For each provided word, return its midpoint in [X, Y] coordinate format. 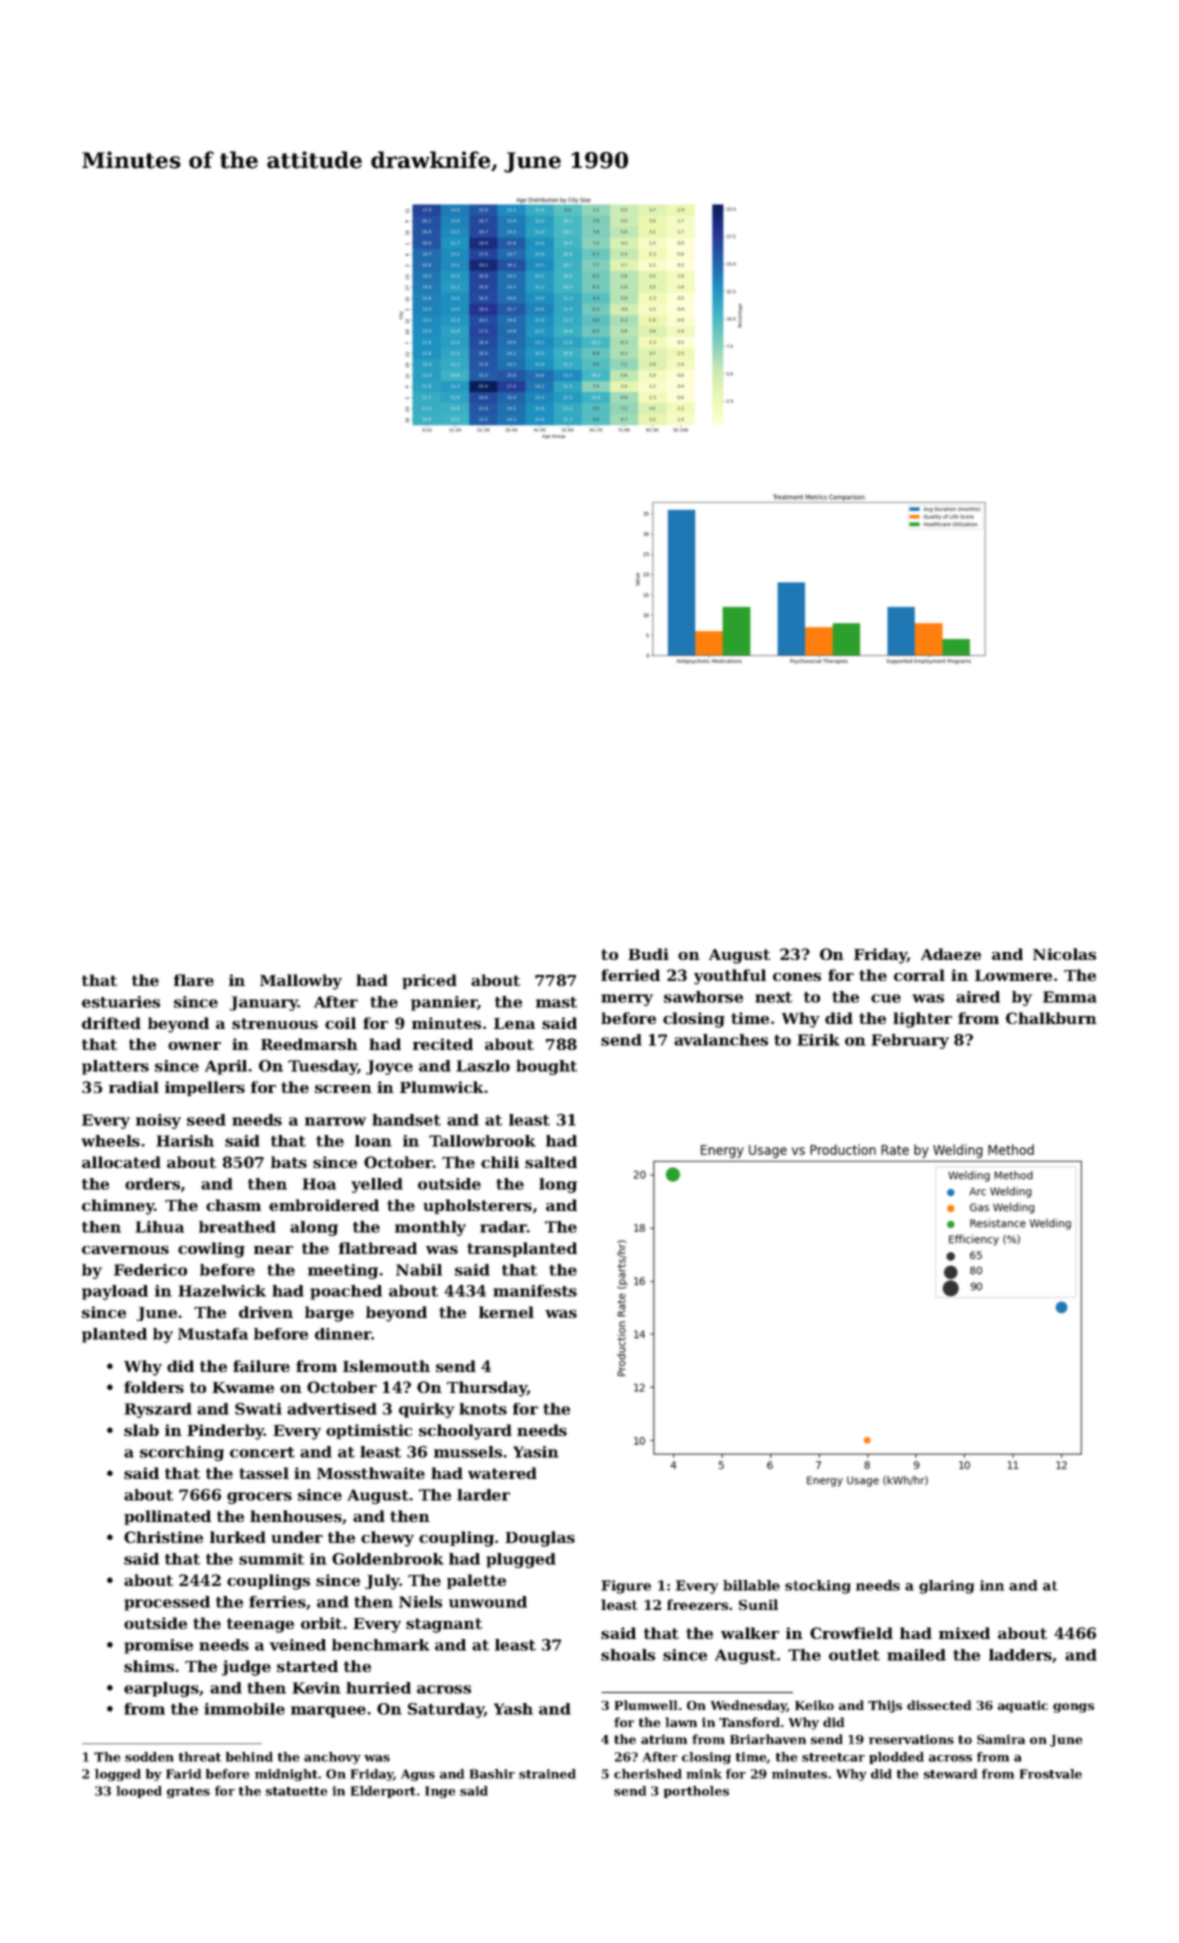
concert [262, 1452]
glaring [946, 1587]
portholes [696, 1792]
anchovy [332, 1758]
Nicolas [1064, 954]
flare [194, 980]
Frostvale [1051, 1774]
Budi [648, 954]
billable [751, 1585]
